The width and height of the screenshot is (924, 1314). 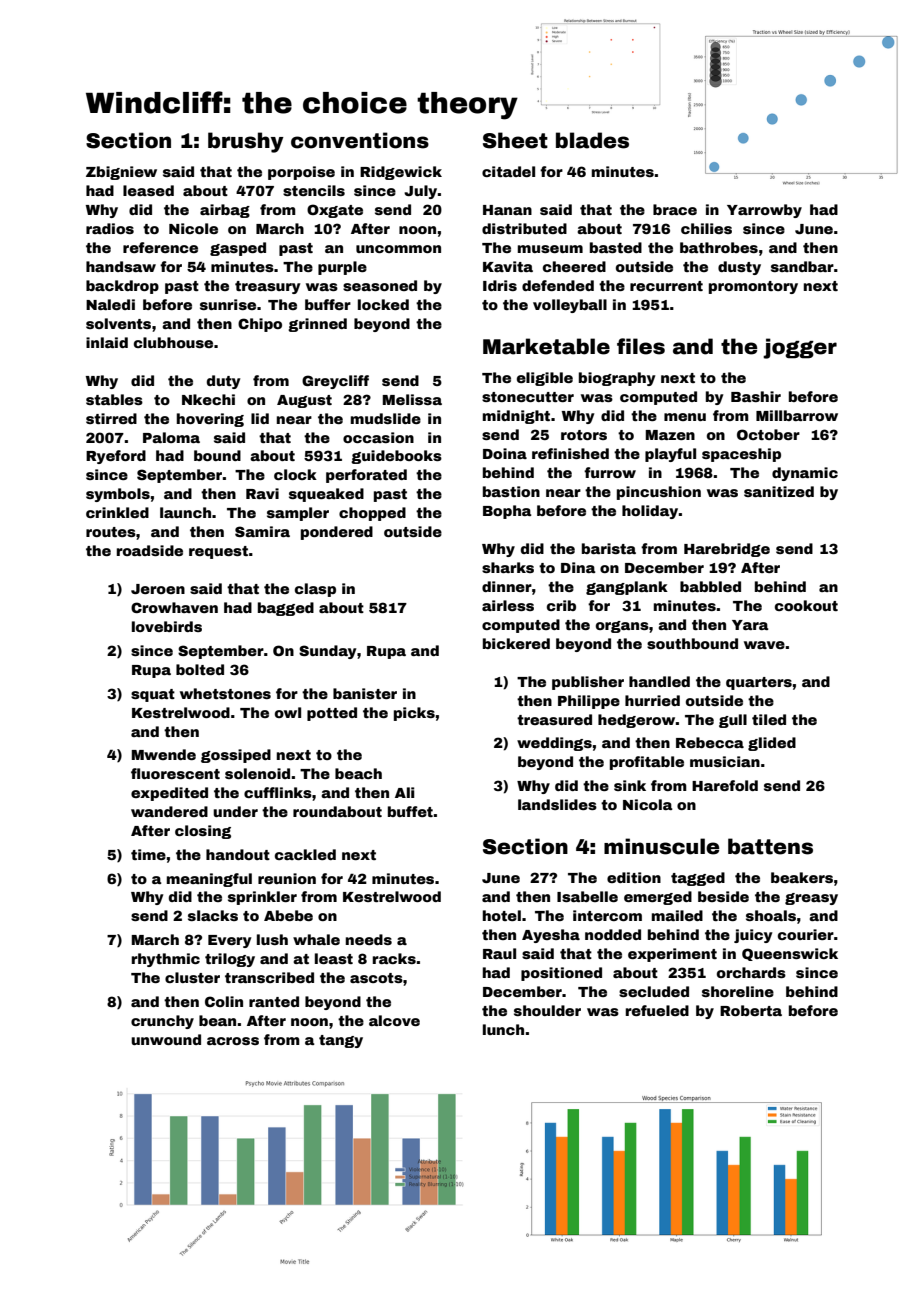 What do you see at coordinates (272, 939) in the screenshot?
I see `lush` at bounding box center [272, 939].
